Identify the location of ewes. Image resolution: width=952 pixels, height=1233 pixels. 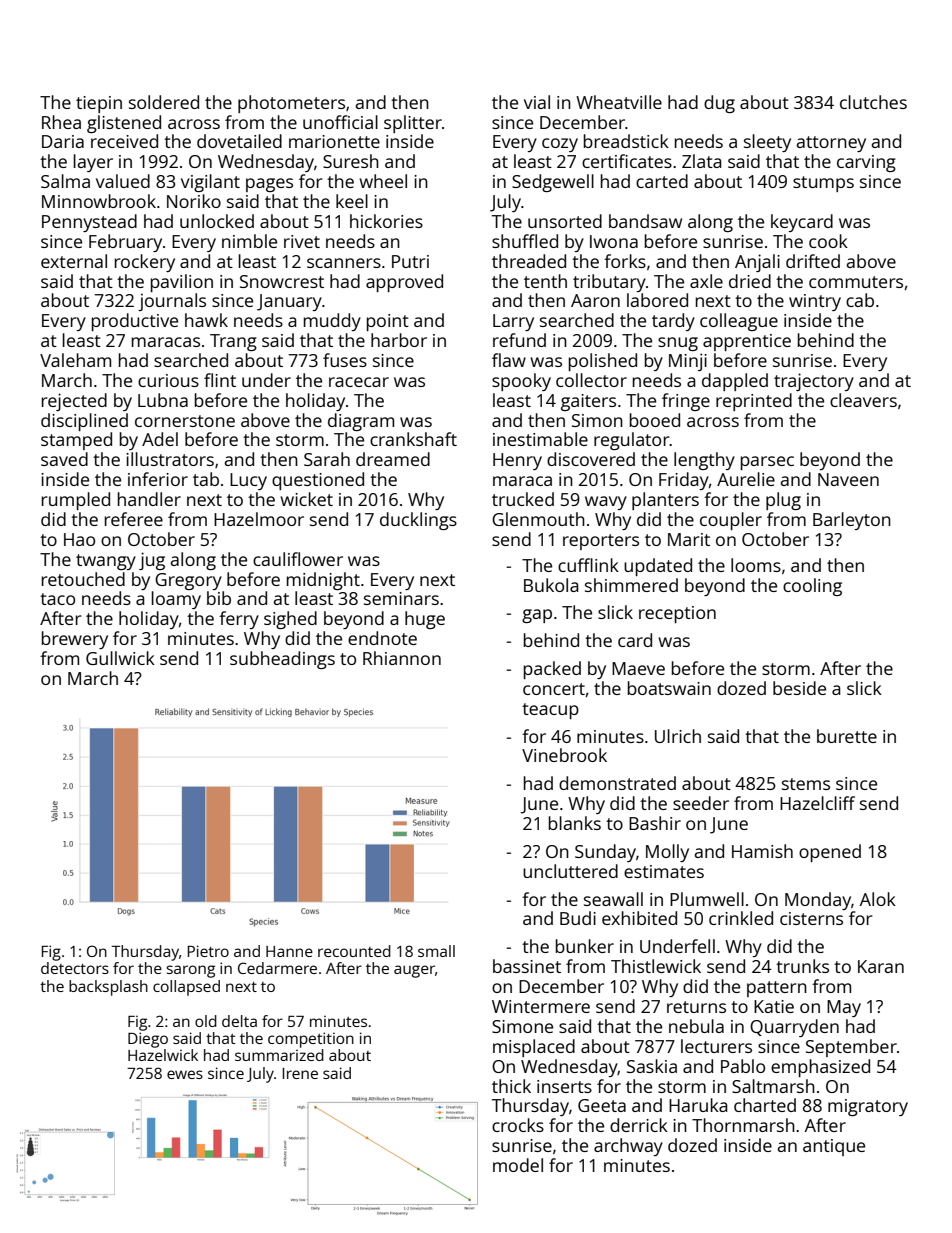
(185, 1074).
